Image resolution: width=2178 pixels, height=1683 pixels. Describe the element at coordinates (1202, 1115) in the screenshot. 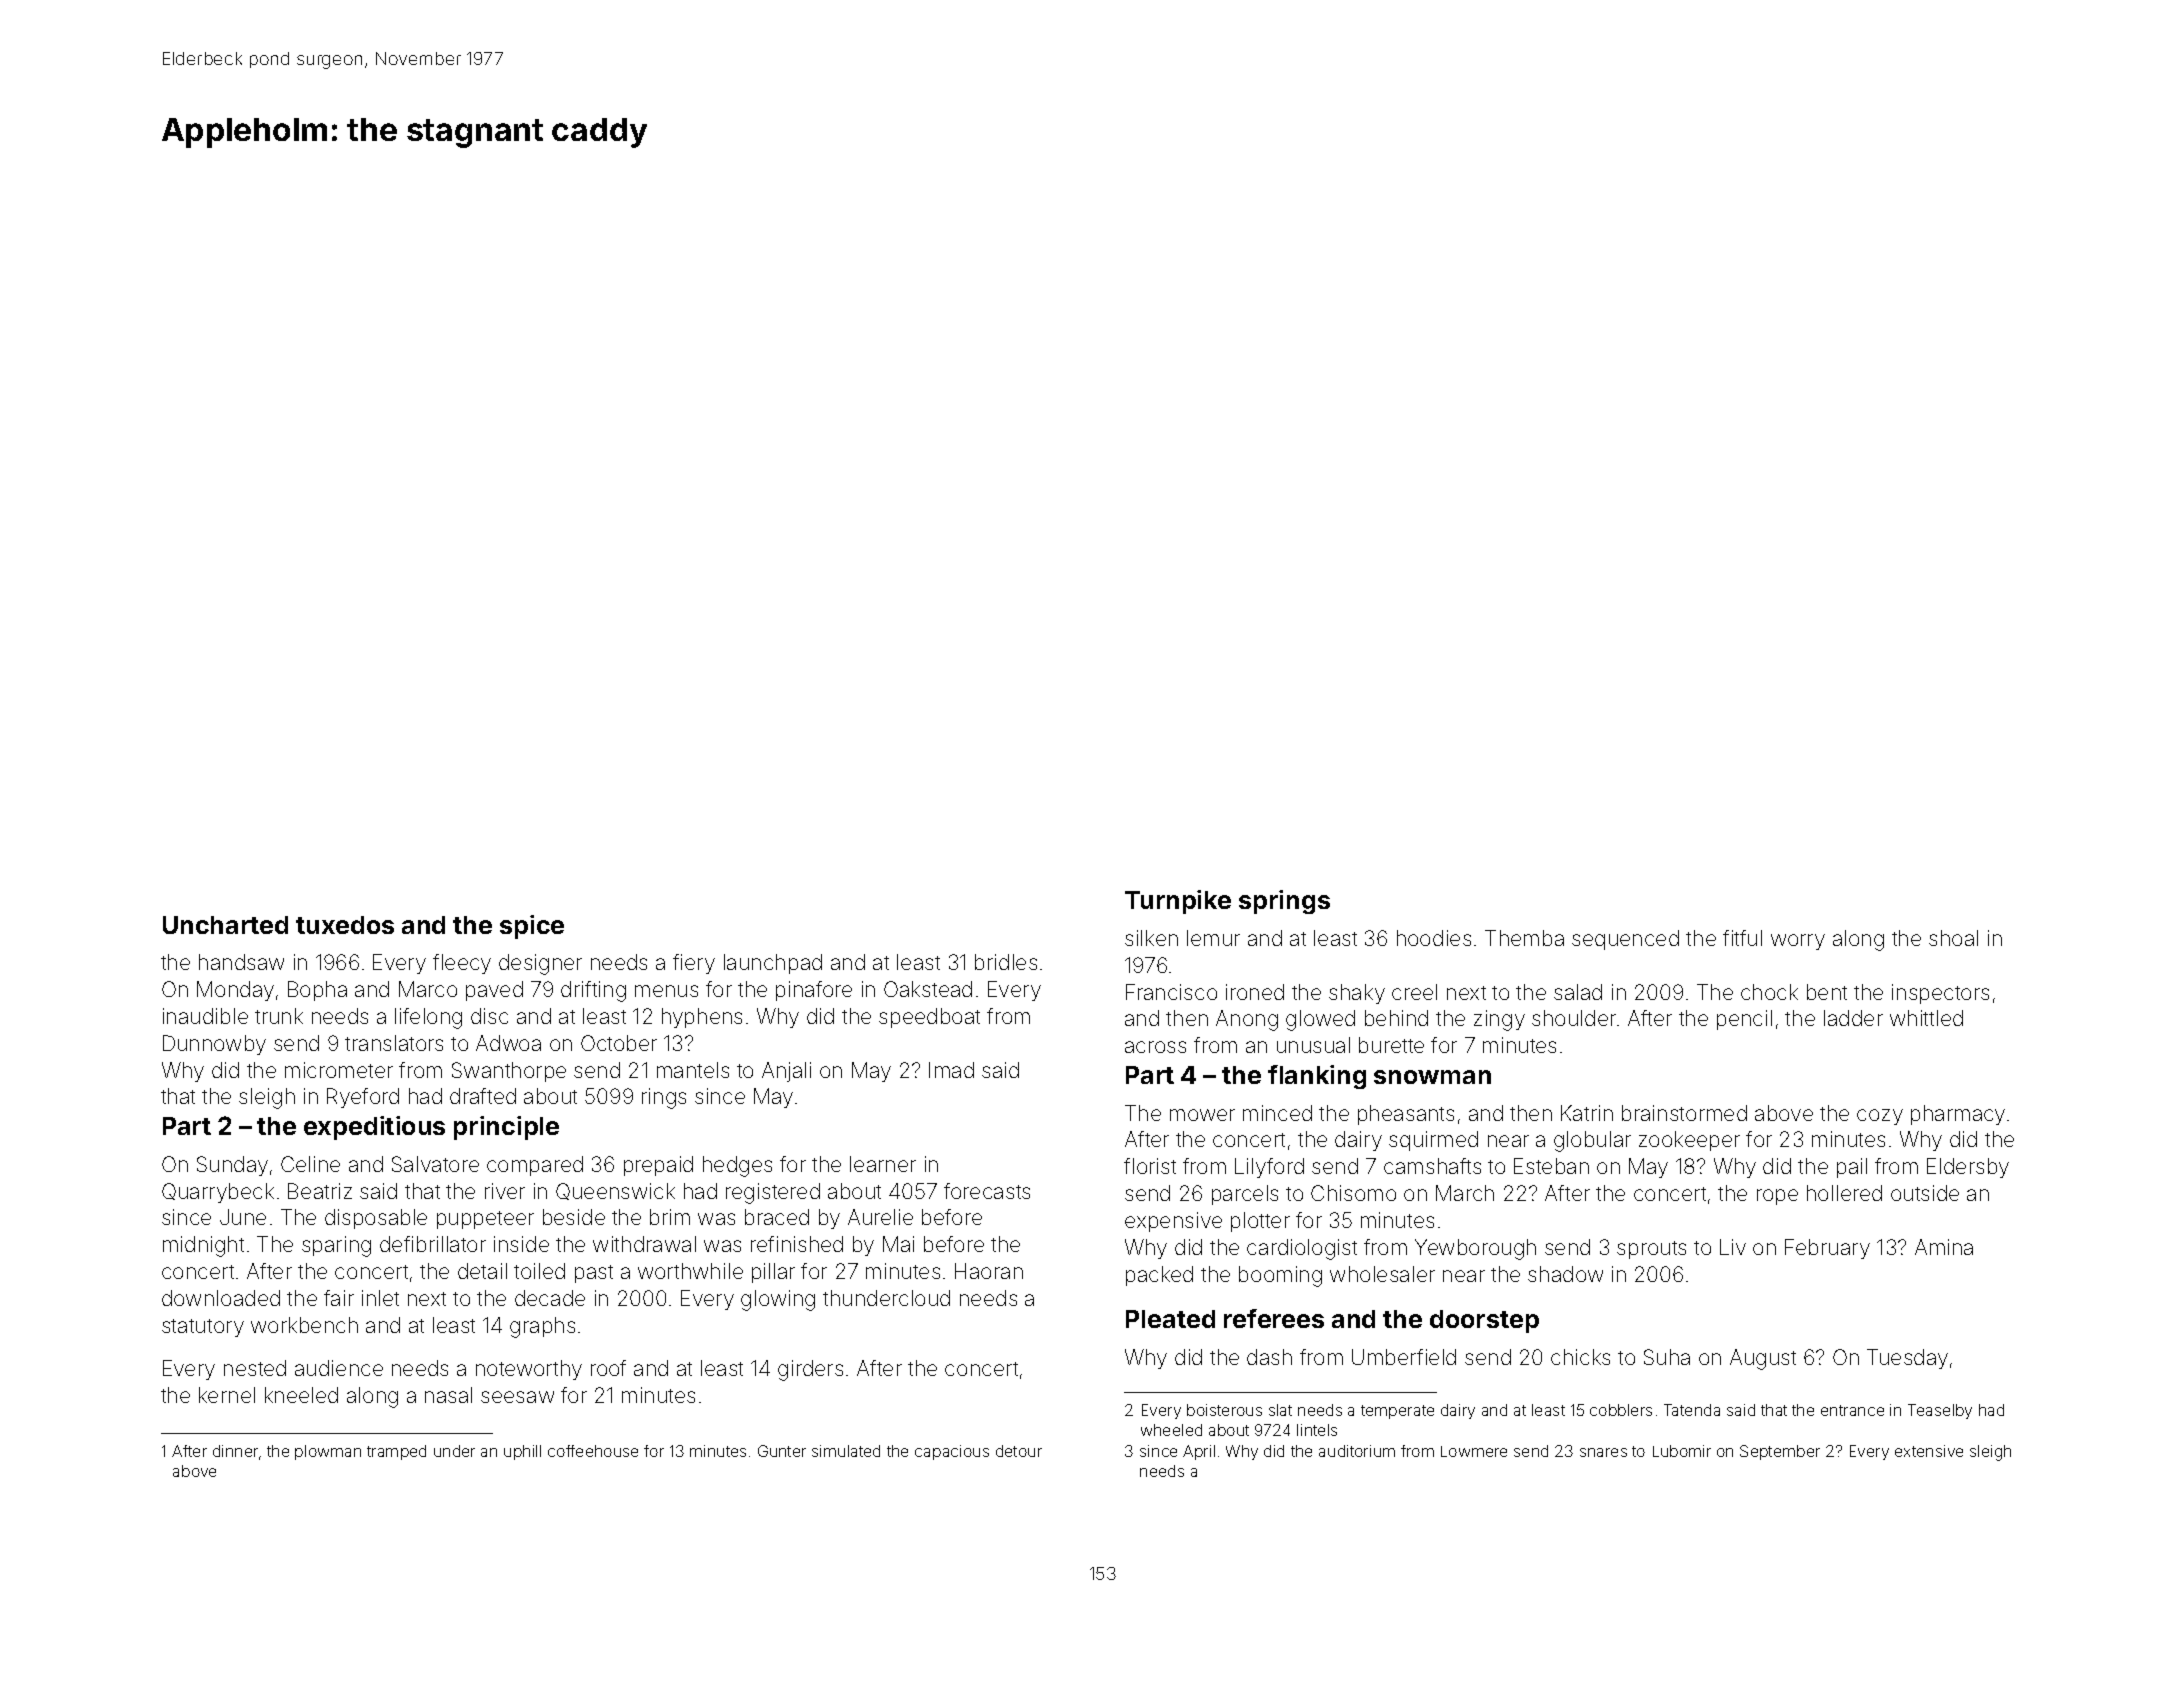

I see `mower` at that location.
